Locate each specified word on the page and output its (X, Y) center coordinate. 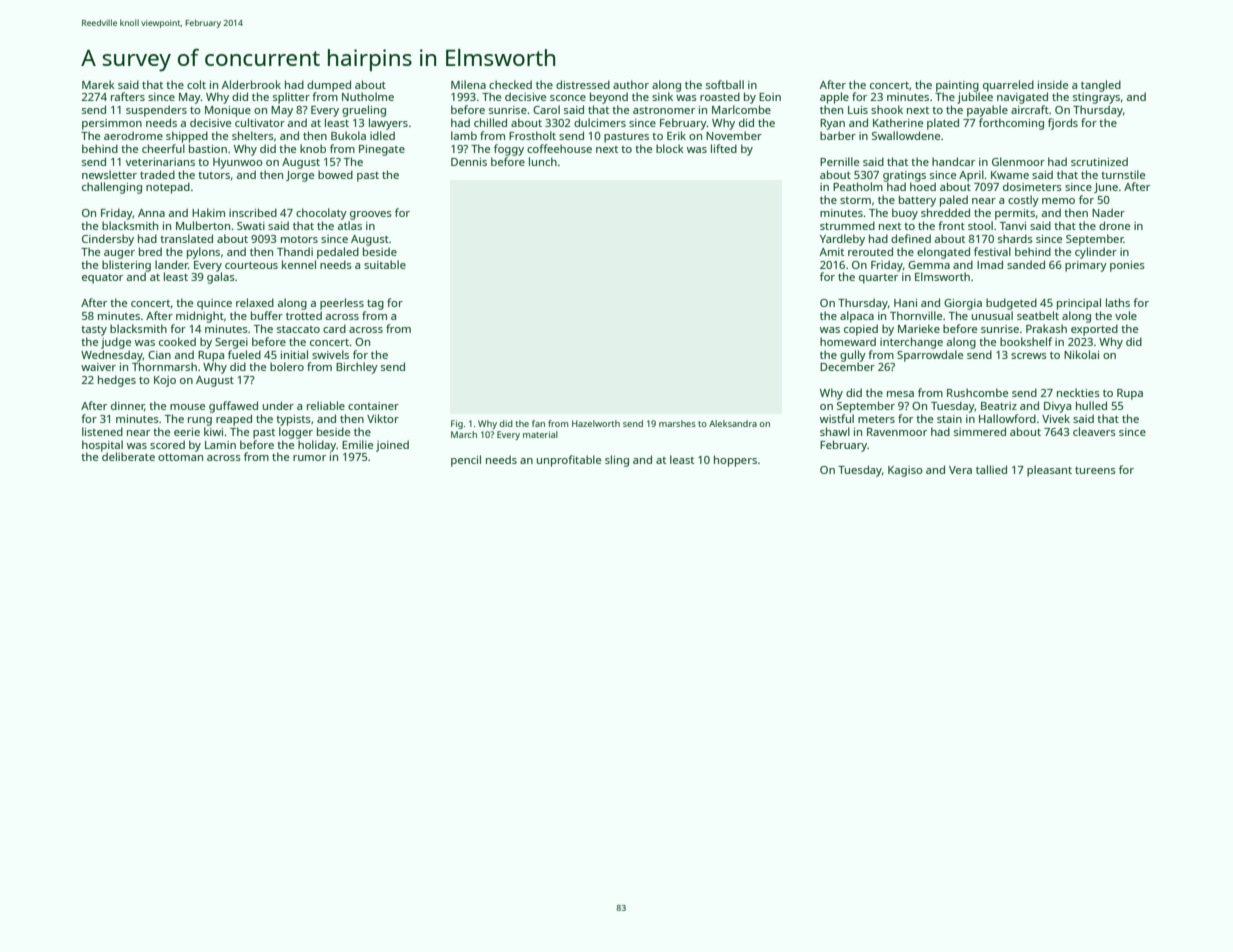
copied (861, 330)
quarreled (1008, 86)
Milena (468, 84)
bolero (287, 366)
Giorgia (963, 304)
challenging (112, 188)
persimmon (112, 124)
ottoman (180, 457)
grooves (371, 215)
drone (1114, 225)
